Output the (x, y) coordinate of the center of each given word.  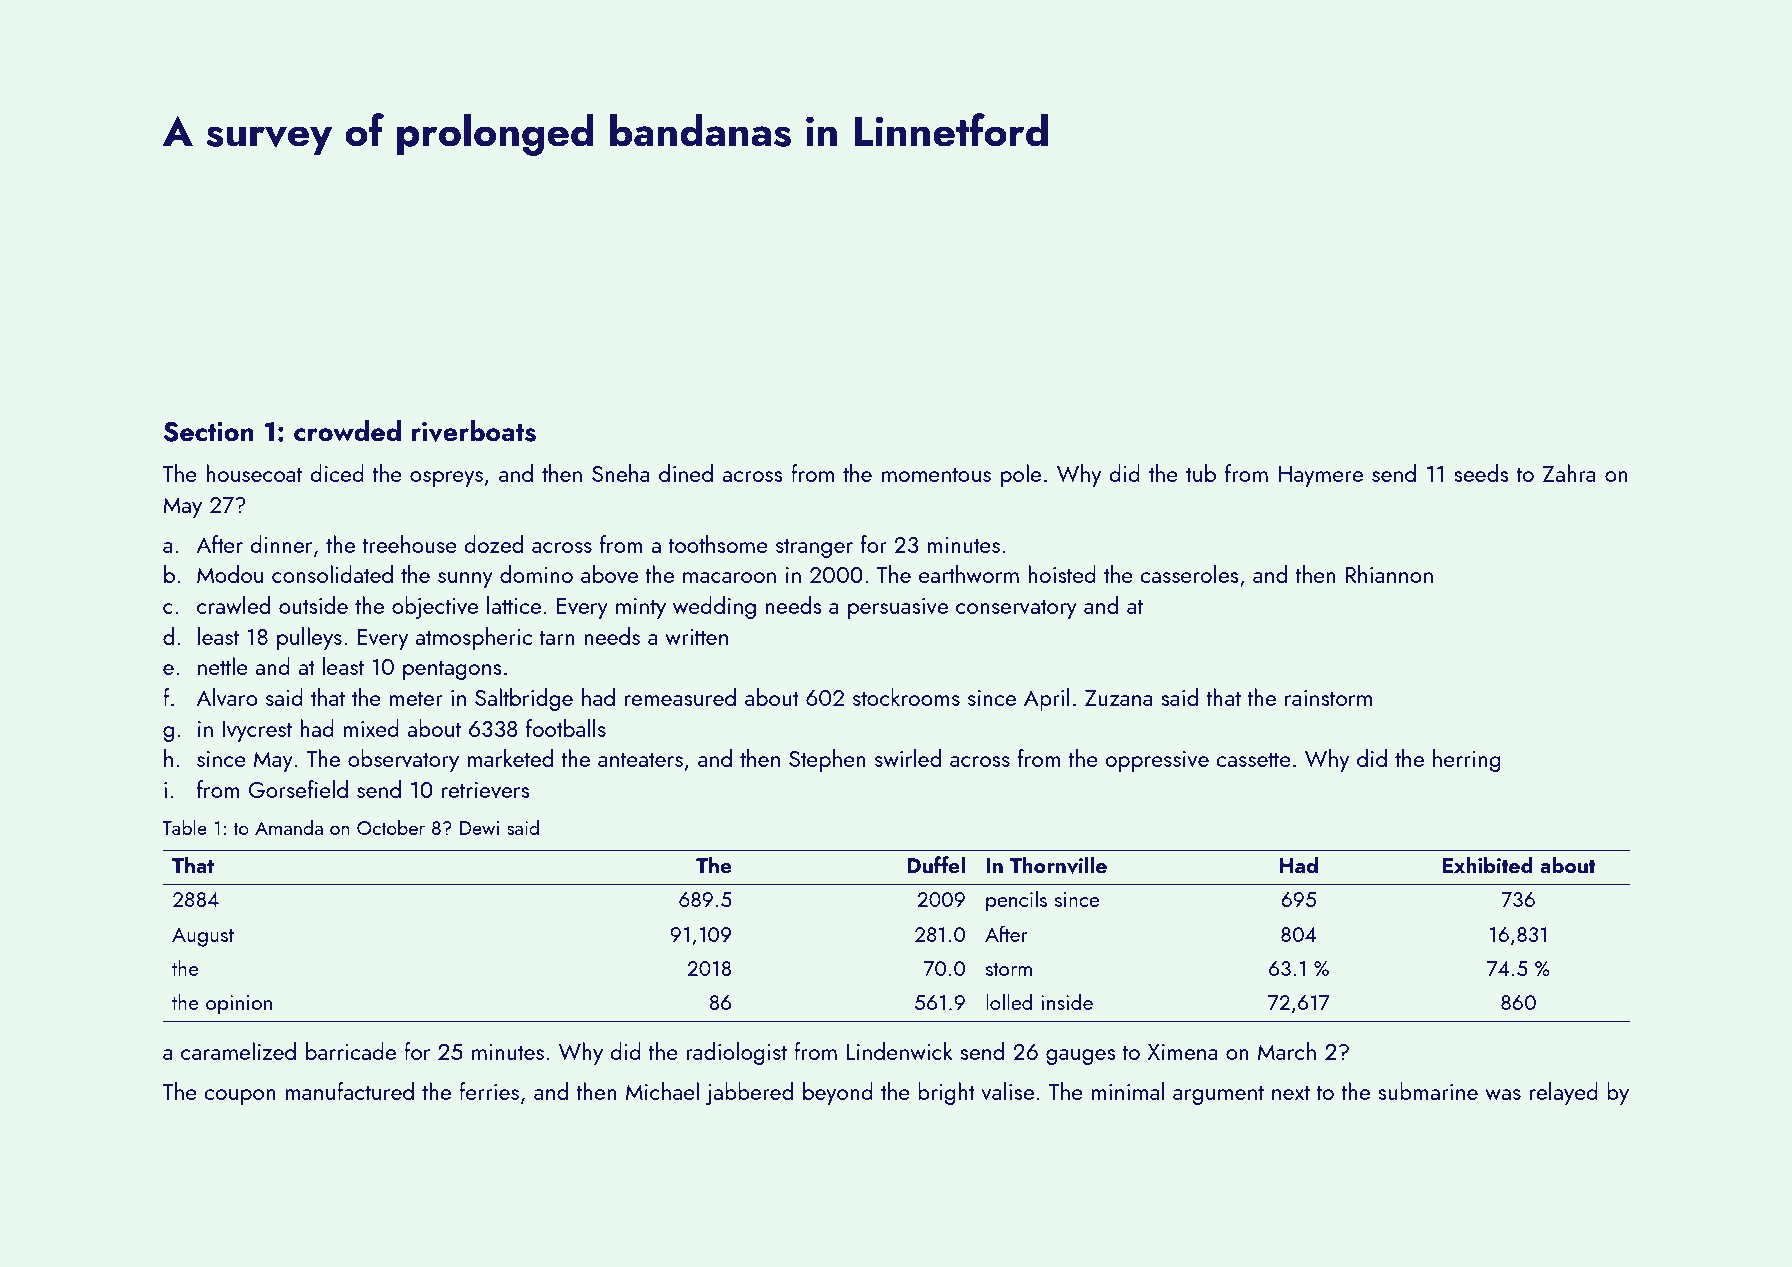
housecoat (254, 473)
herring (1467, 760)
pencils (1016, 901)
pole (1021, 475)
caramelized (238, 1051)
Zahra (1569, 473)
